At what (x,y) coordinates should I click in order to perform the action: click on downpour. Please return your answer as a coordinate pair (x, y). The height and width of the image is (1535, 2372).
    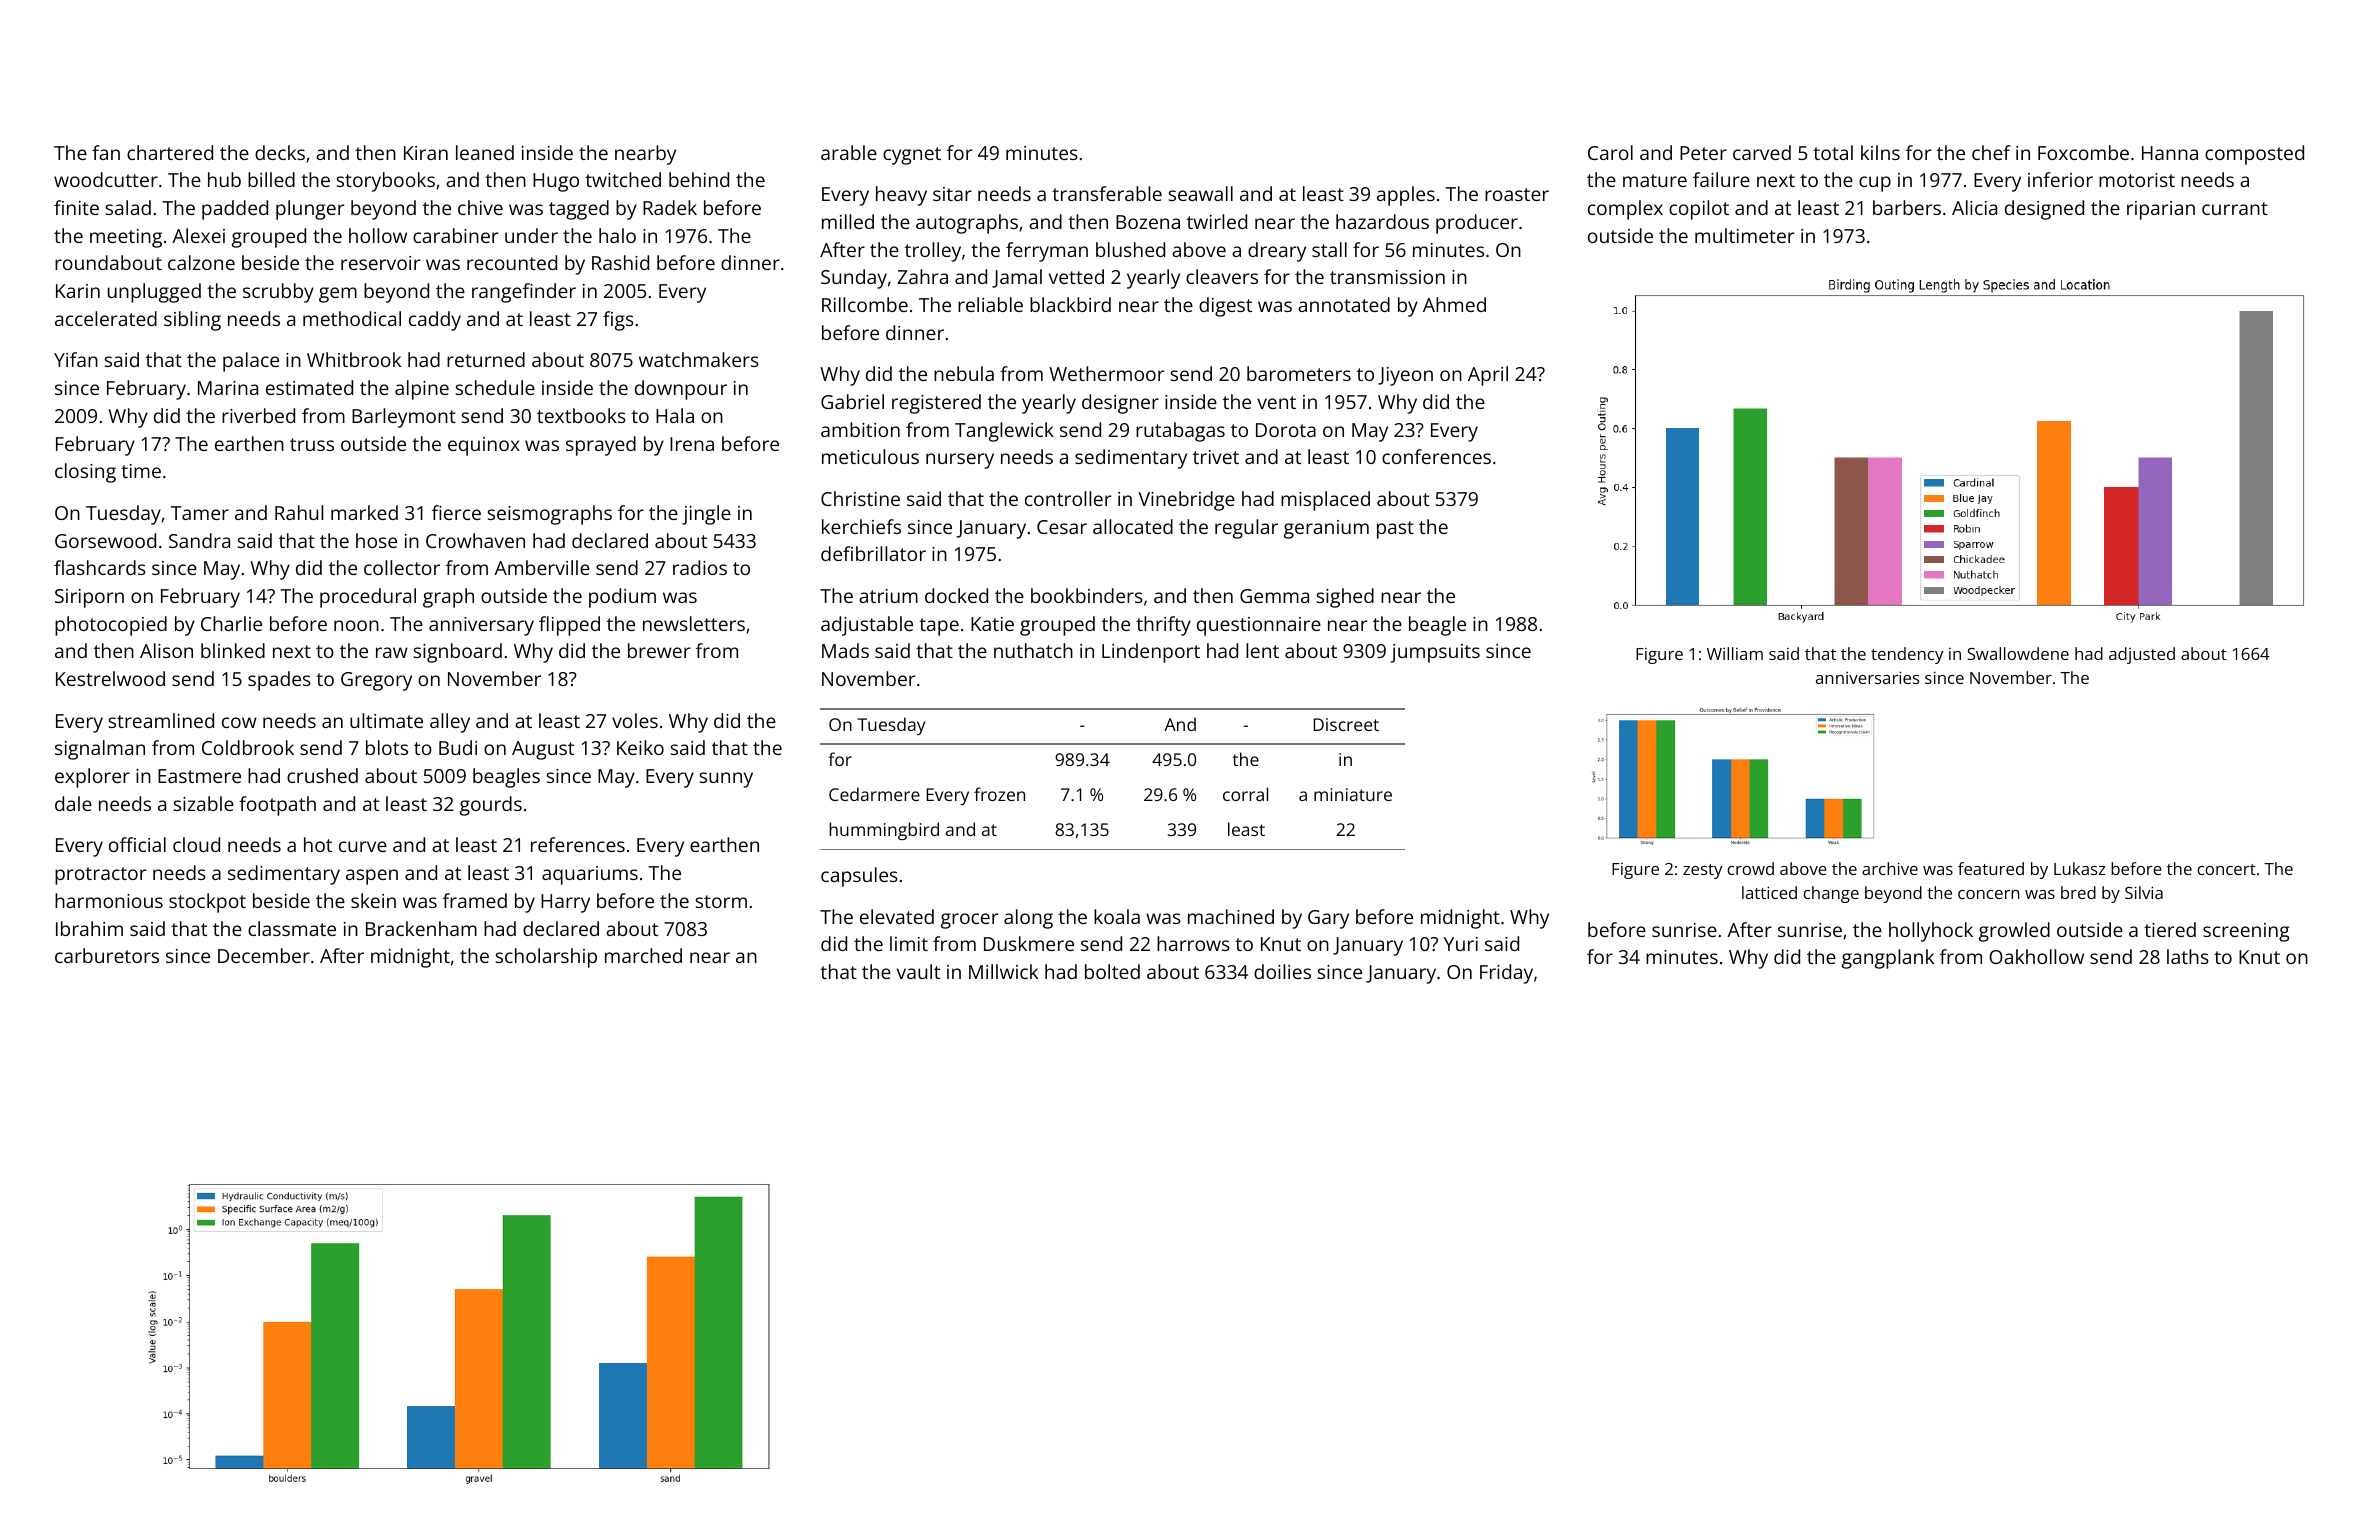
    Looking at the image, I should click on (681, 390).
